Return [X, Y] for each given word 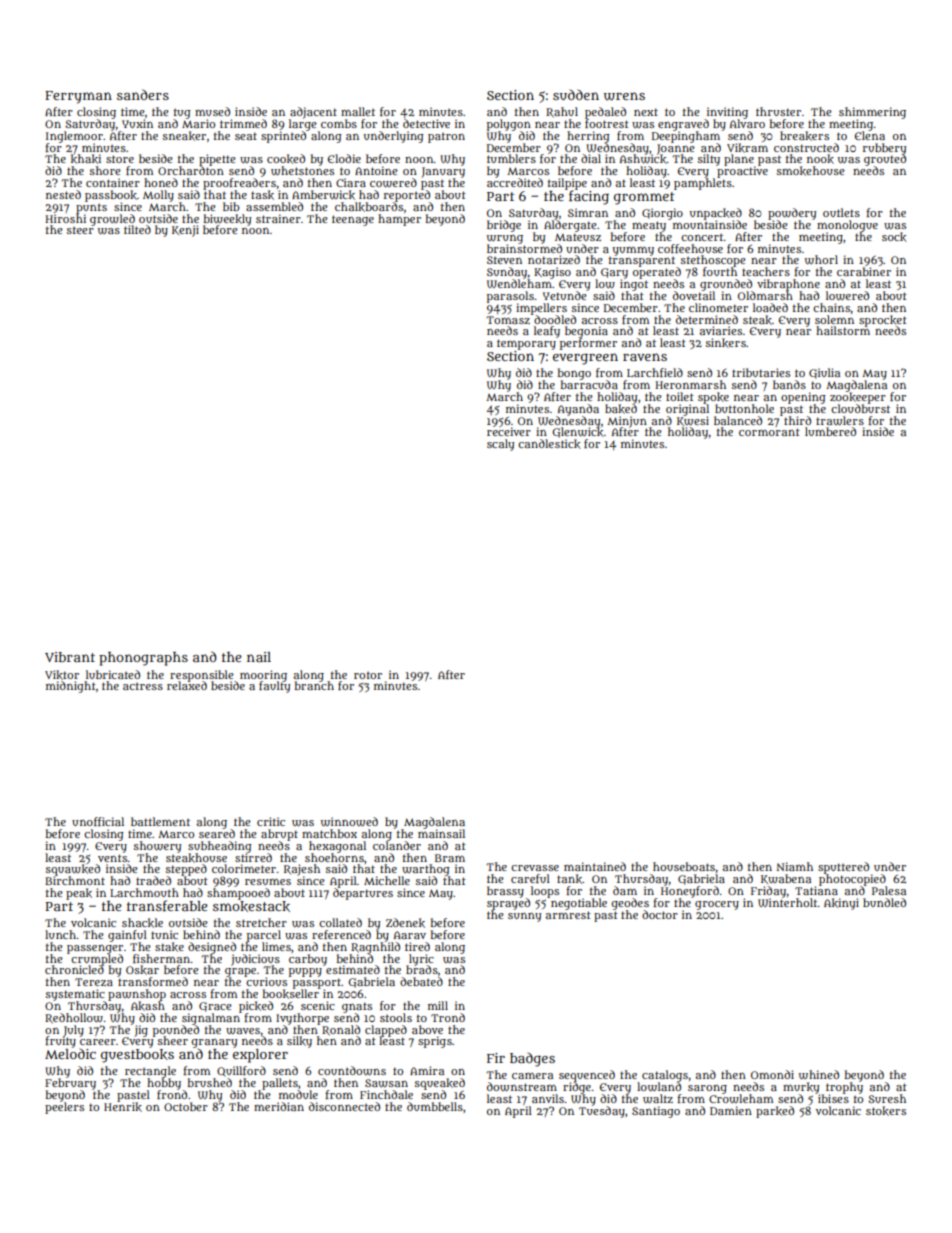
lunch [60, 934]
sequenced [587, 1076]
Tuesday [602, 1112]
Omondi [772, 1074]
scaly [500, 445]
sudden [576, 94]
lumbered [830, 431]
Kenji [185, 231]
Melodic [70, 1053]
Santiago [656, 1112]
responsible [202, 675]
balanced [738, 420]
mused [212, 111]
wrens [624, 96]
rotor [368, 675]
